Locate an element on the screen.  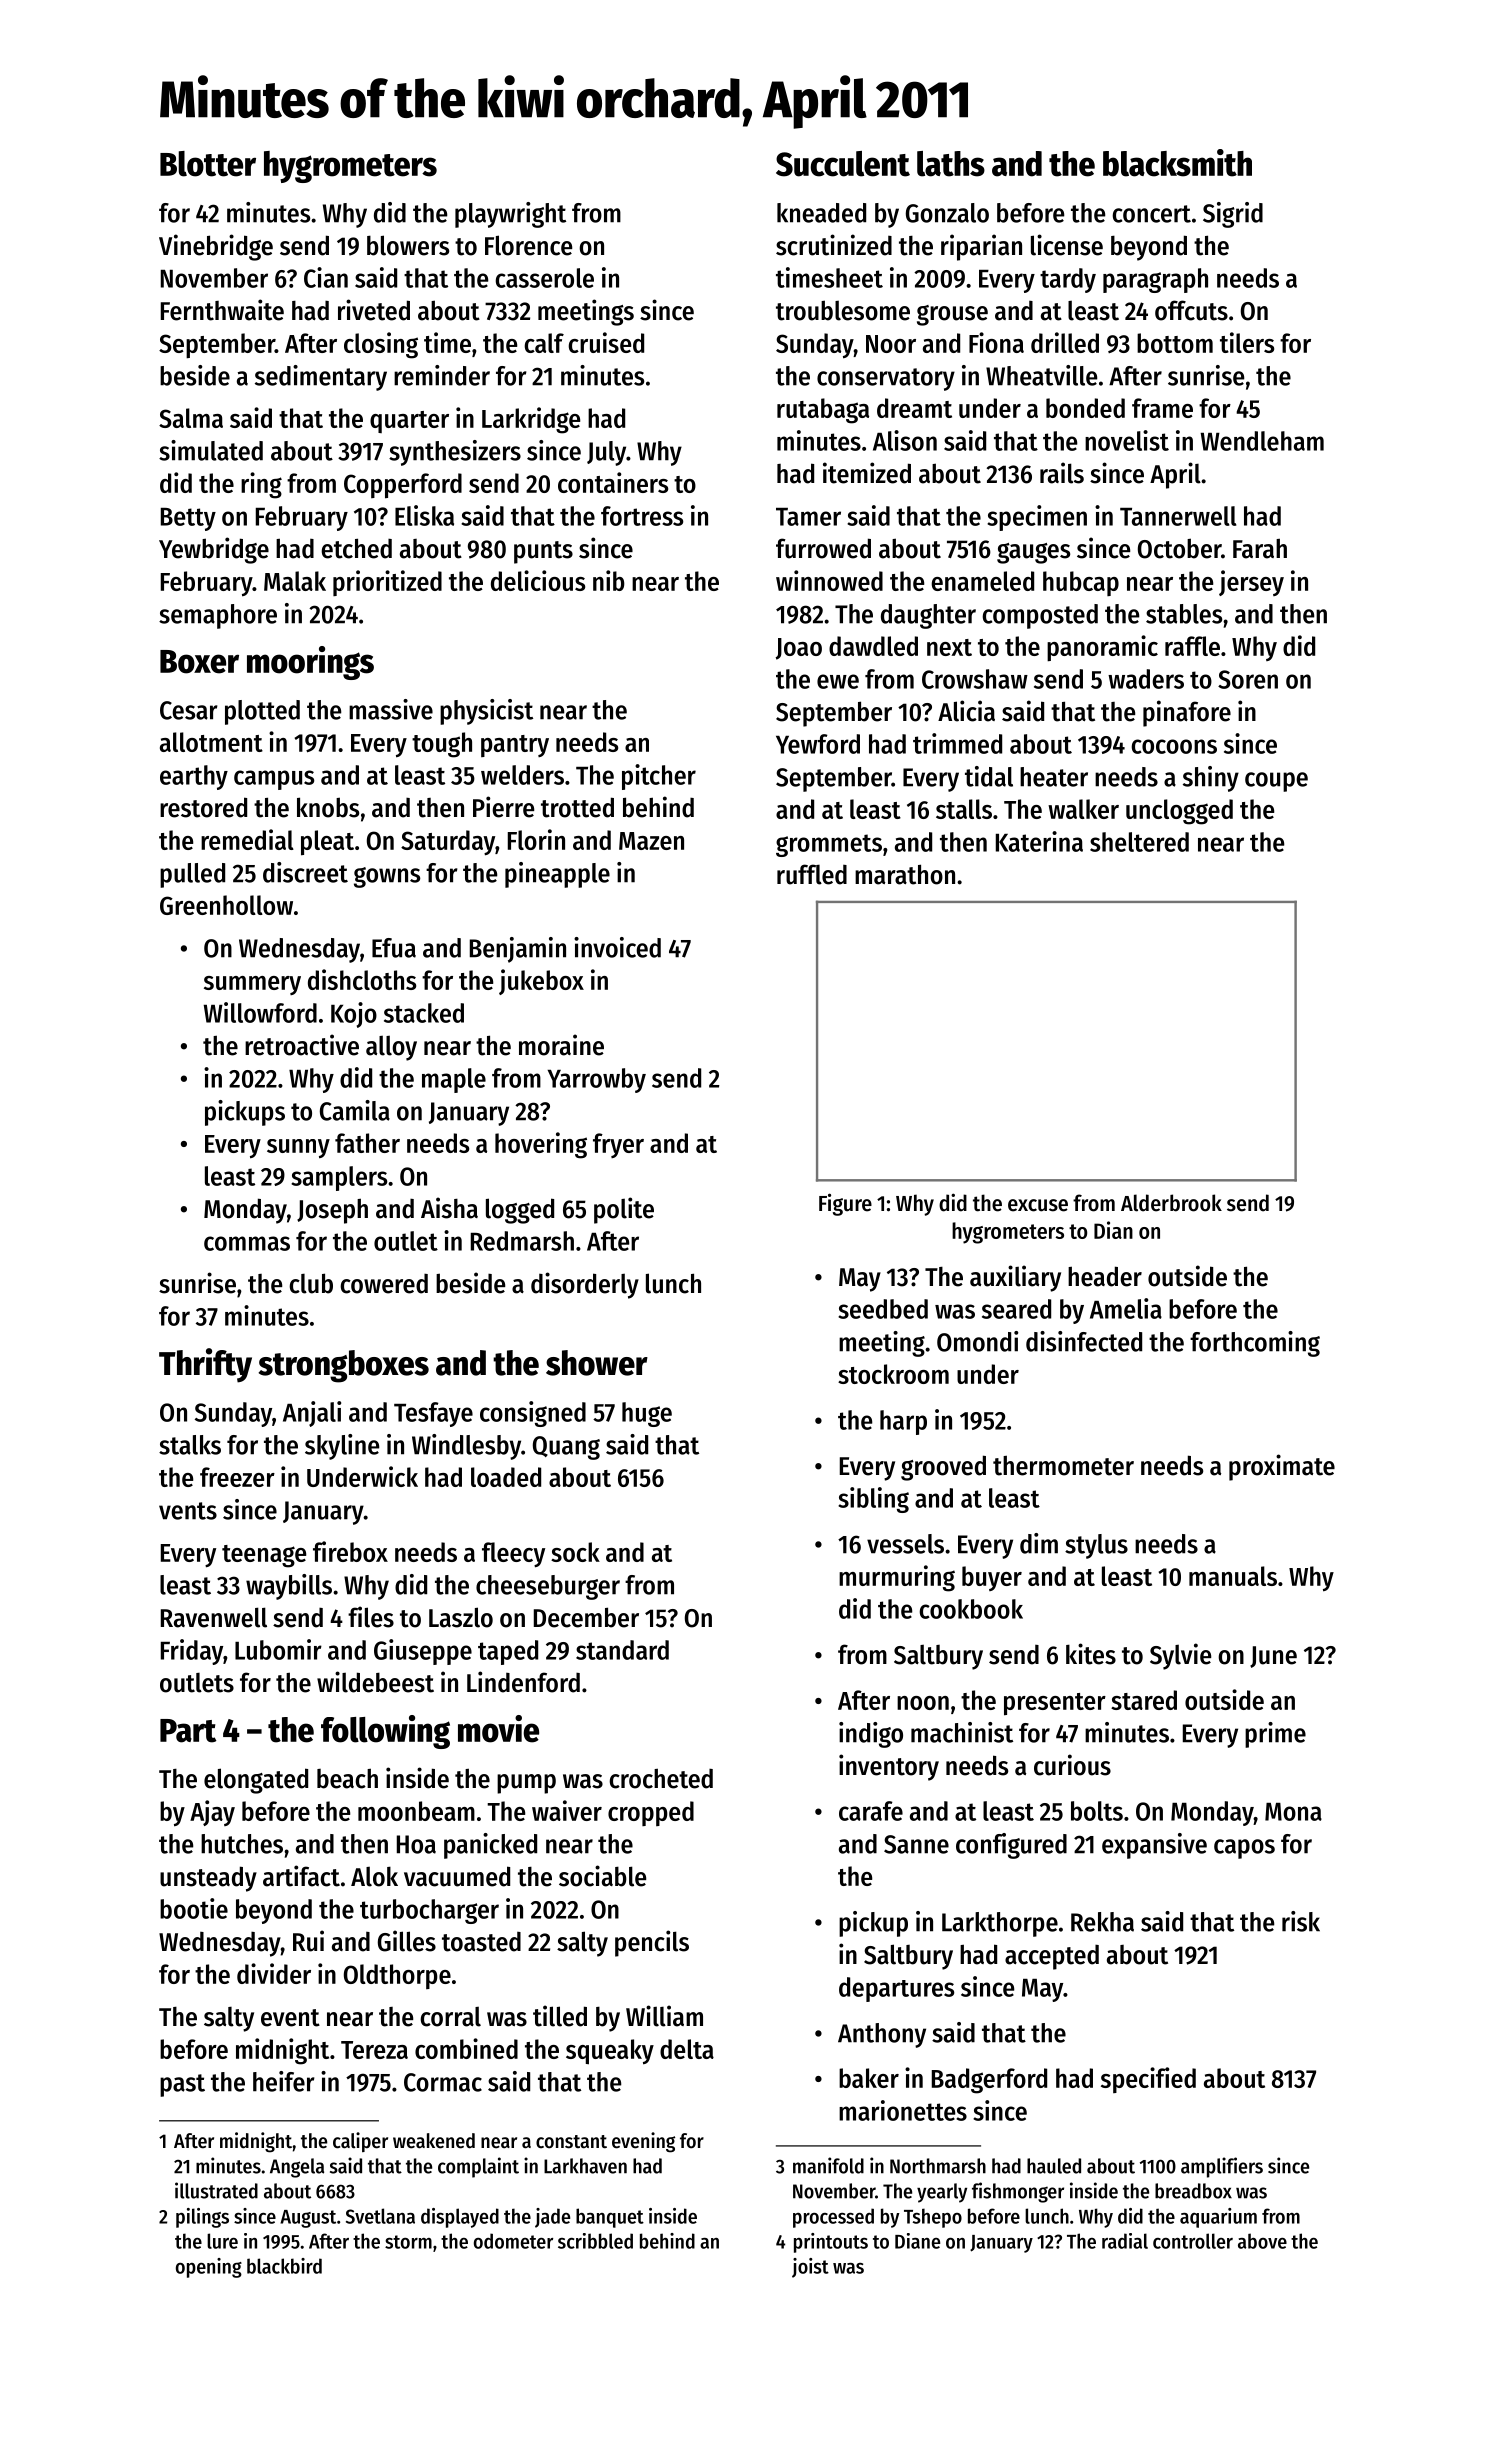
Alderbrook is located at coordinates (1171, 1203).
